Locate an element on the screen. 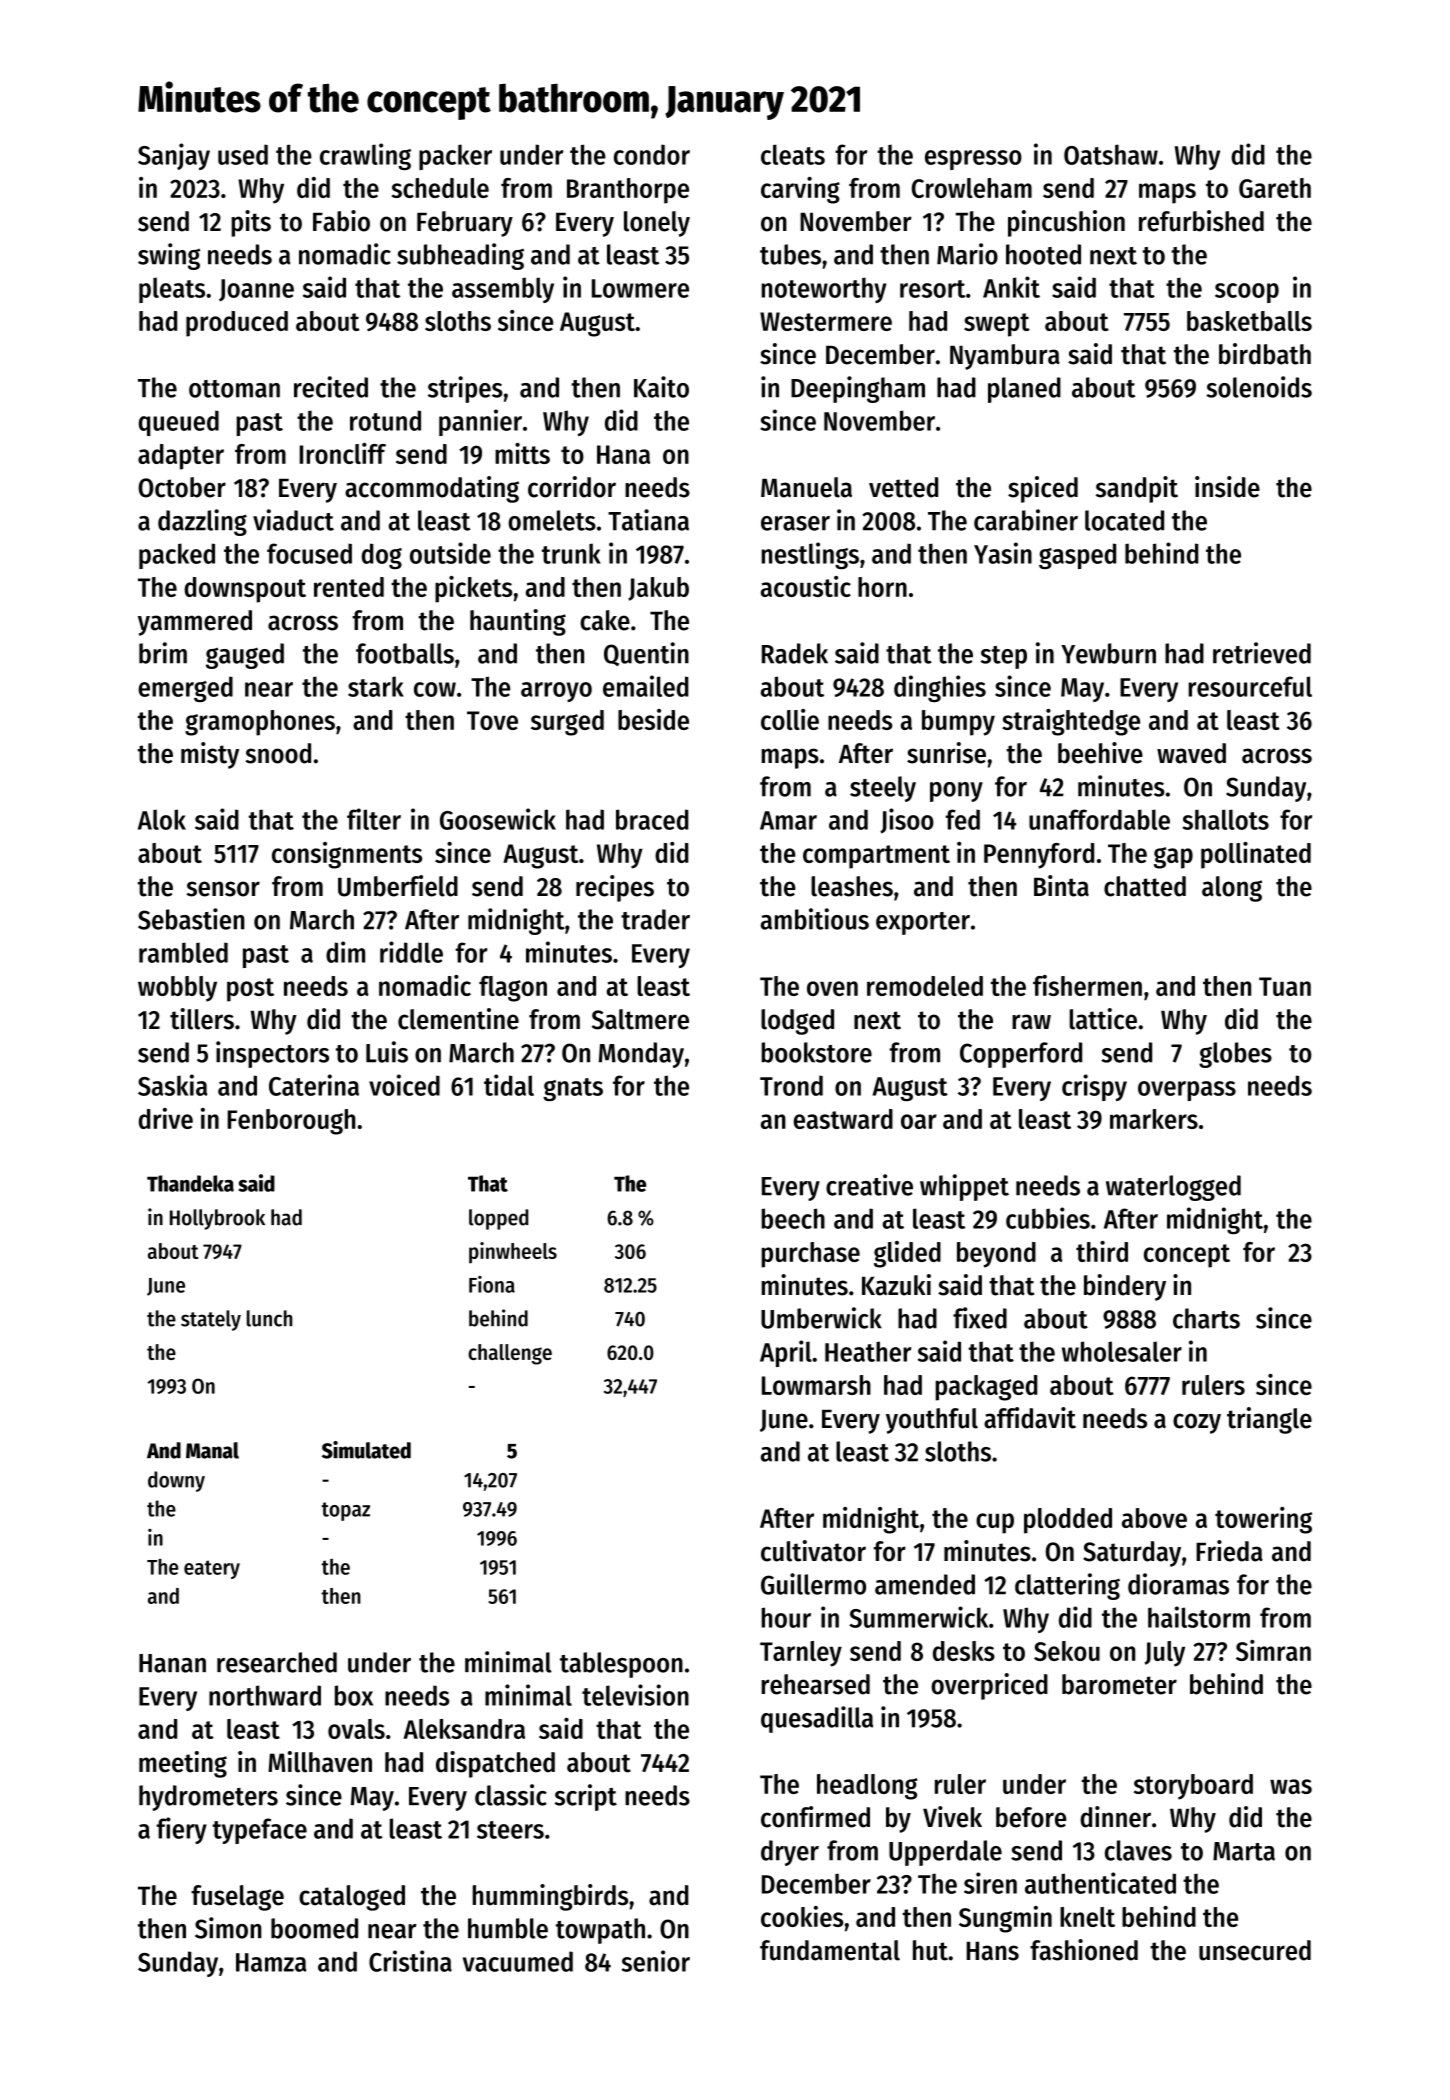 The width and height of the screenshot is (1450, 2100). television is located at coordinates (635, 1695).
